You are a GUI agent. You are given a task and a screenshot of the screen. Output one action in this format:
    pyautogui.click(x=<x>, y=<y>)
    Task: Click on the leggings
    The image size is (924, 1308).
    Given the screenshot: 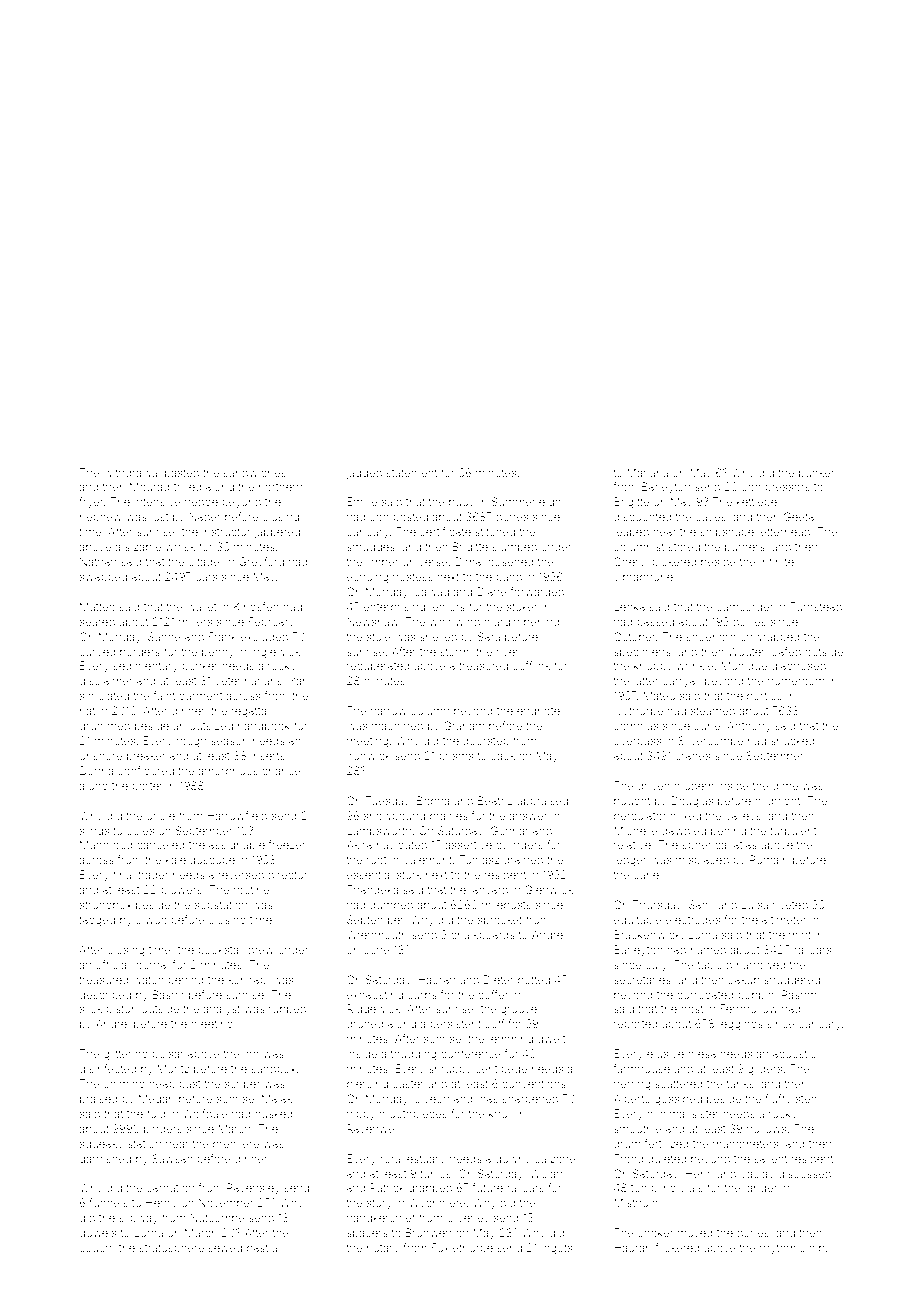 What is the action you would take?
    pyautogui.click(x=741, y=1025)
